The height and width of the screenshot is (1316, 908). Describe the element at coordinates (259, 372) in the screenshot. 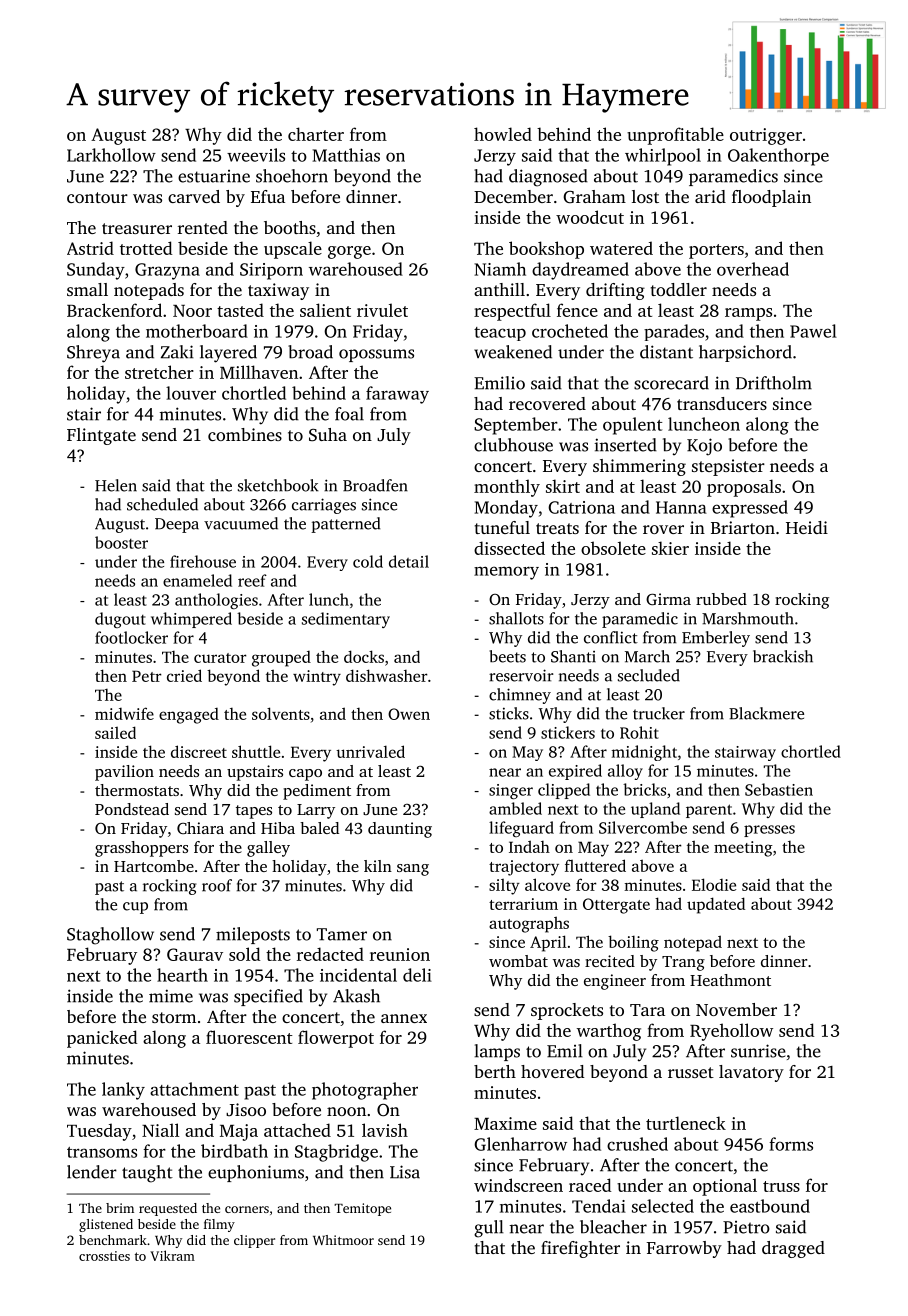

I see `Millhaven` at that location.
